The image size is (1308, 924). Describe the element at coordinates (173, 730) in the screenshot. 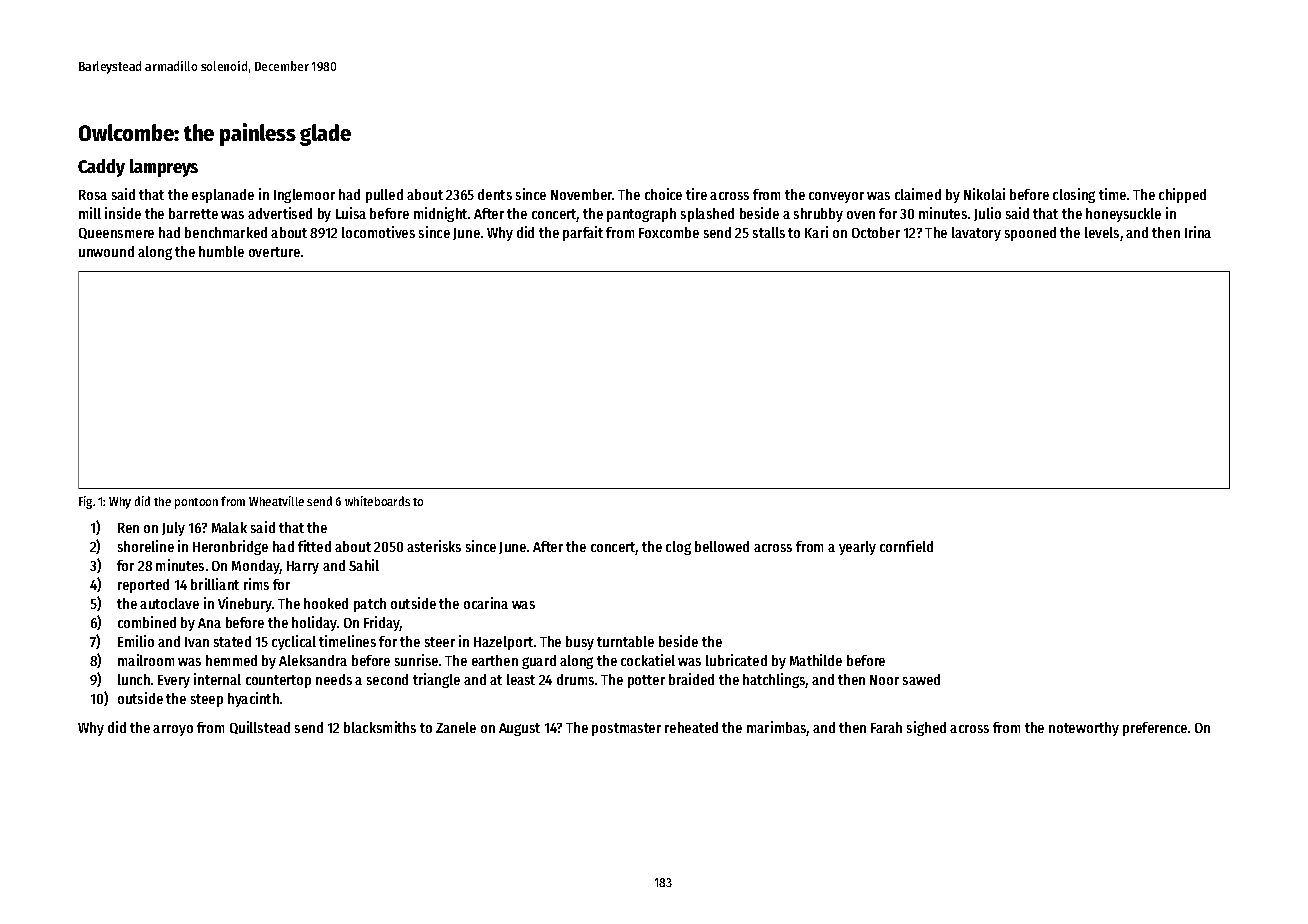

I see `arroyo` at that location.
